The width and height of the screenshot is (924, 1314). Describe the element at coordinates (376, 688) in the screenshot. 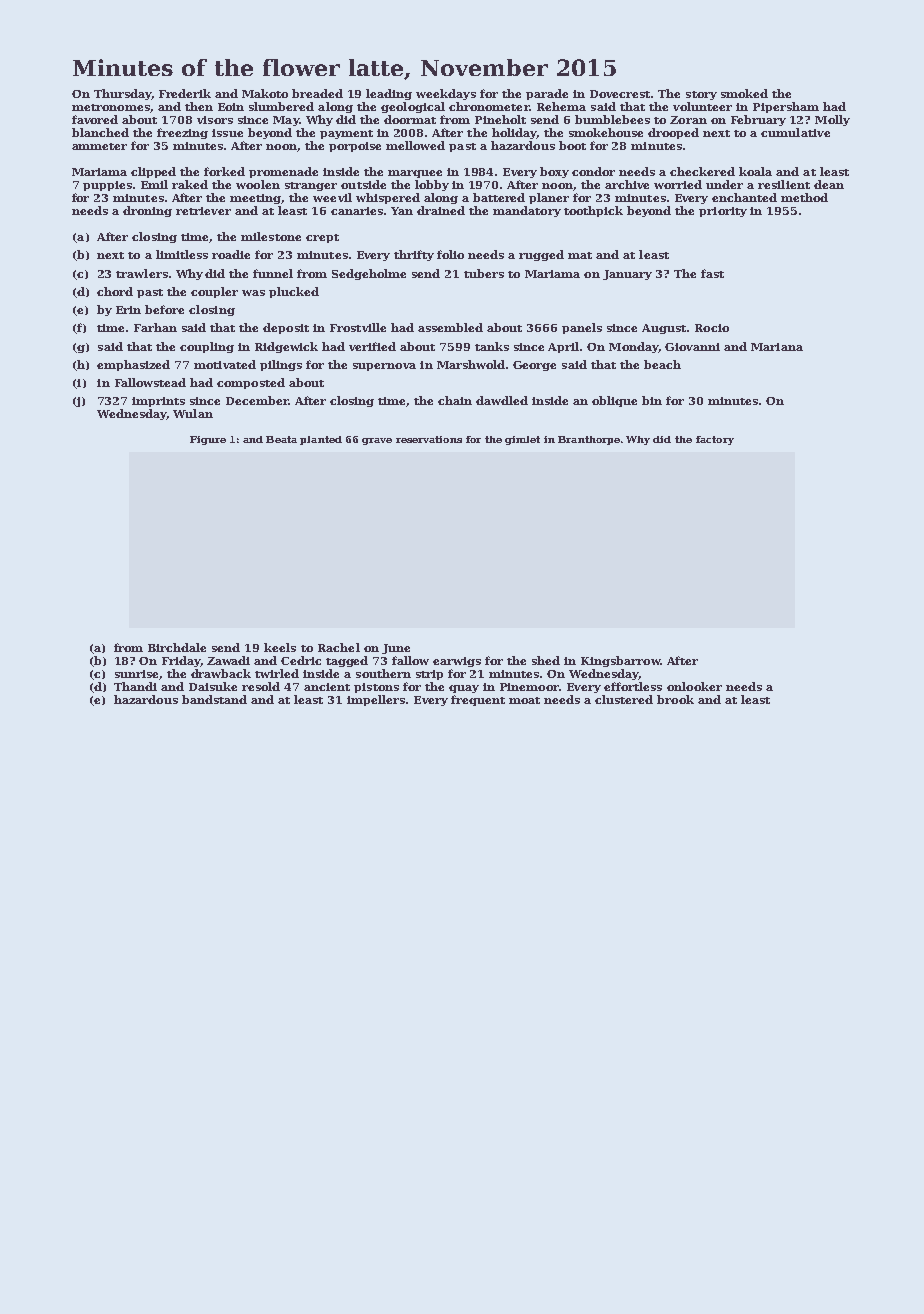

I see `pistons` at that location.
